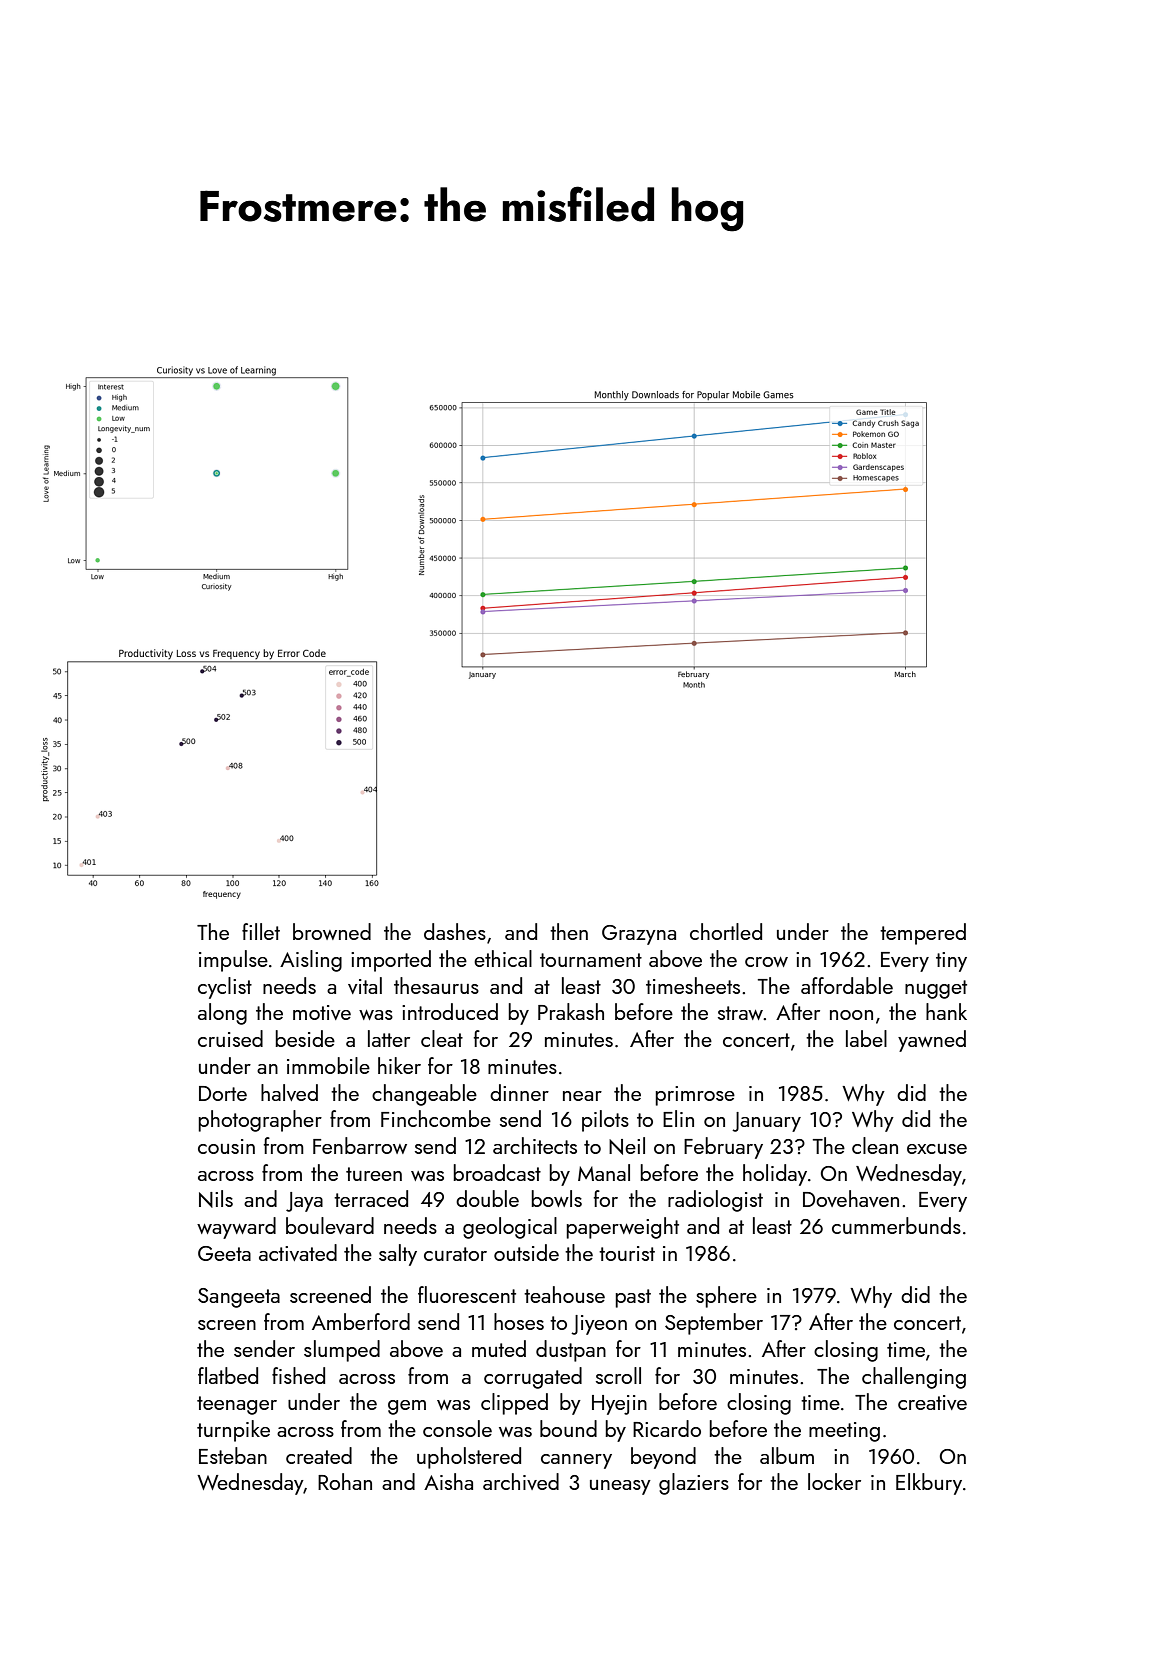  I want to click on then, so click(569, 931).
